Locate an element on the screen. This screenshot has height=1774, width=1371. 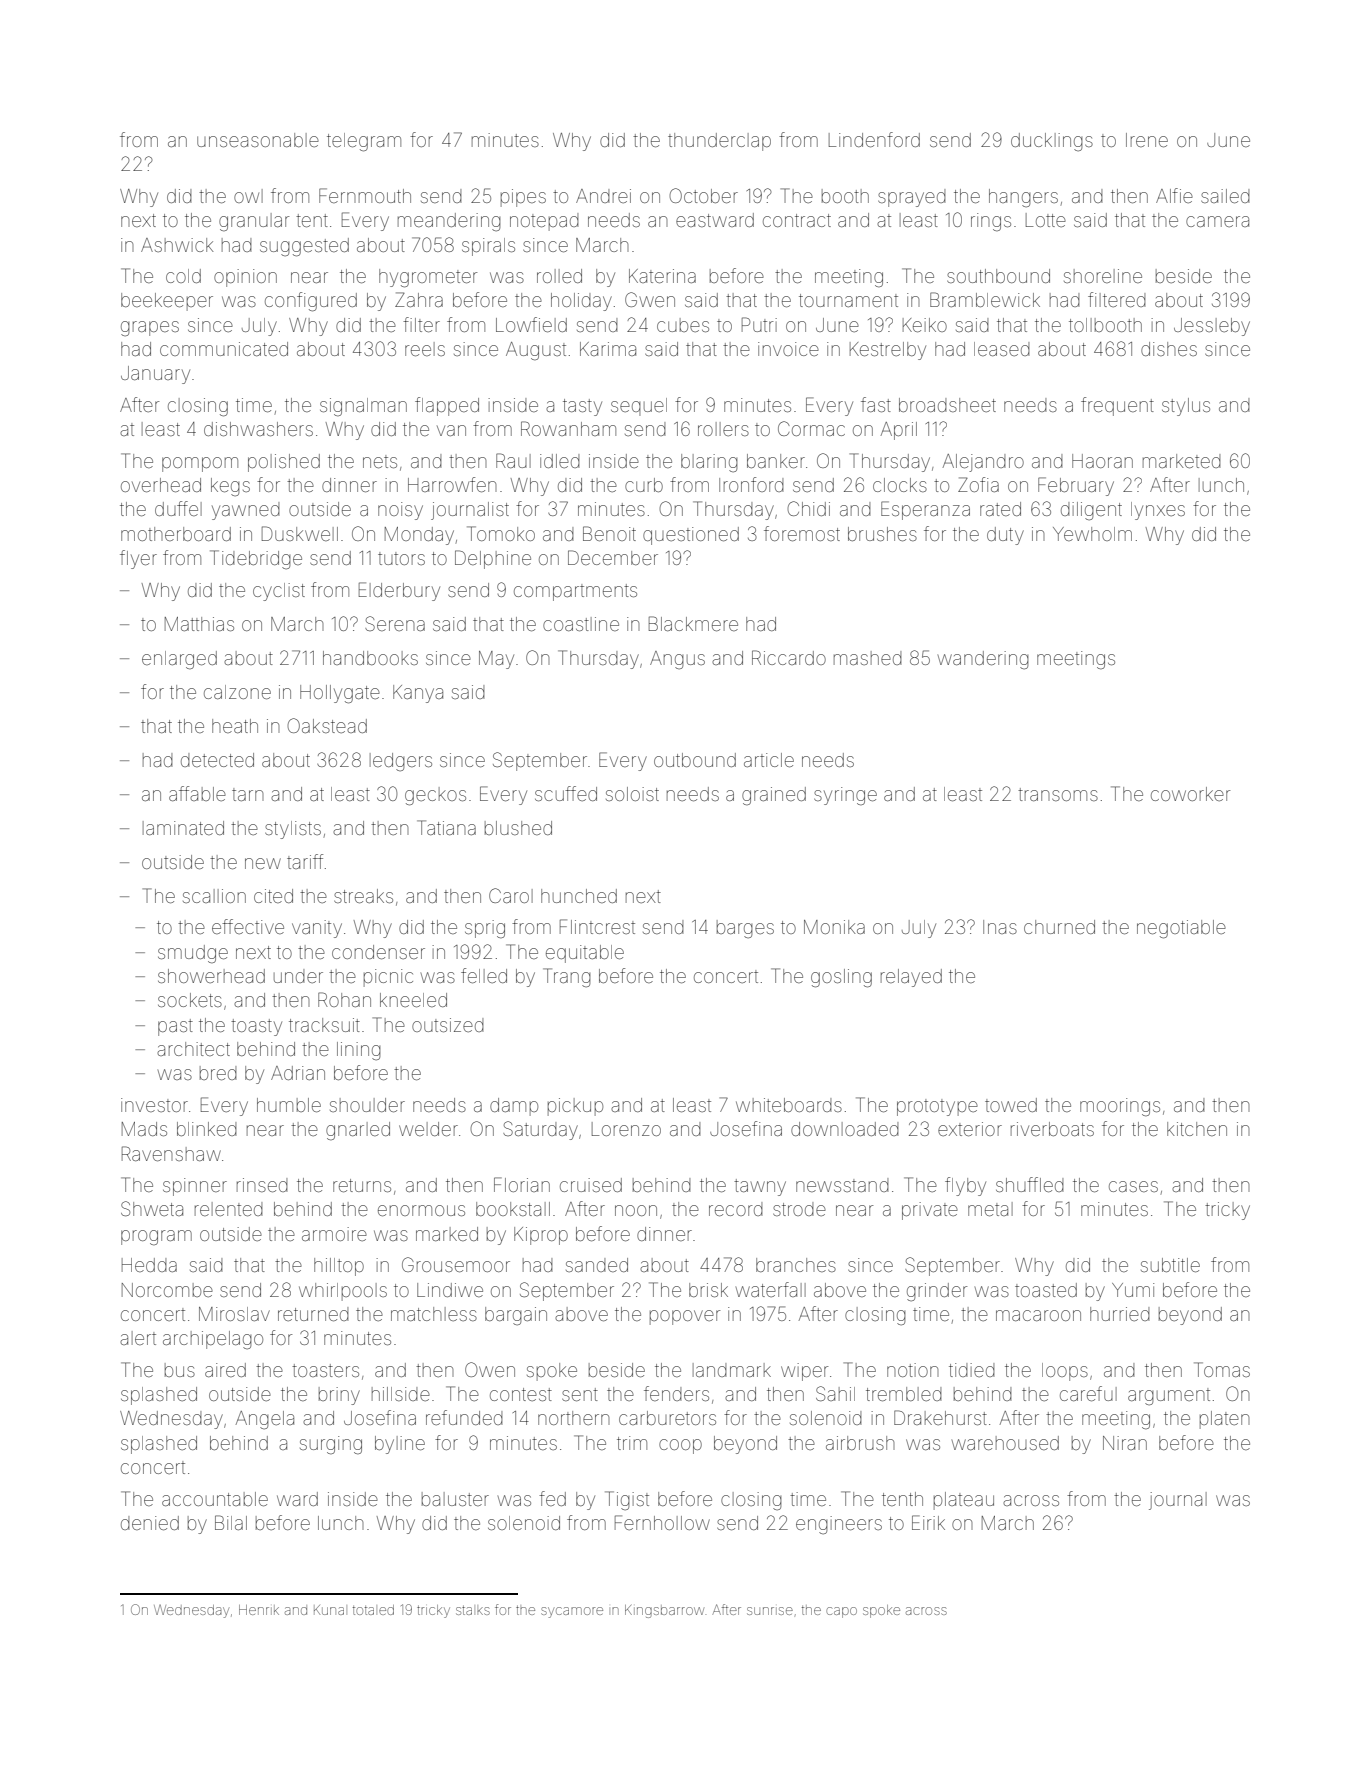
affable is located at coordinates (197, 793).
